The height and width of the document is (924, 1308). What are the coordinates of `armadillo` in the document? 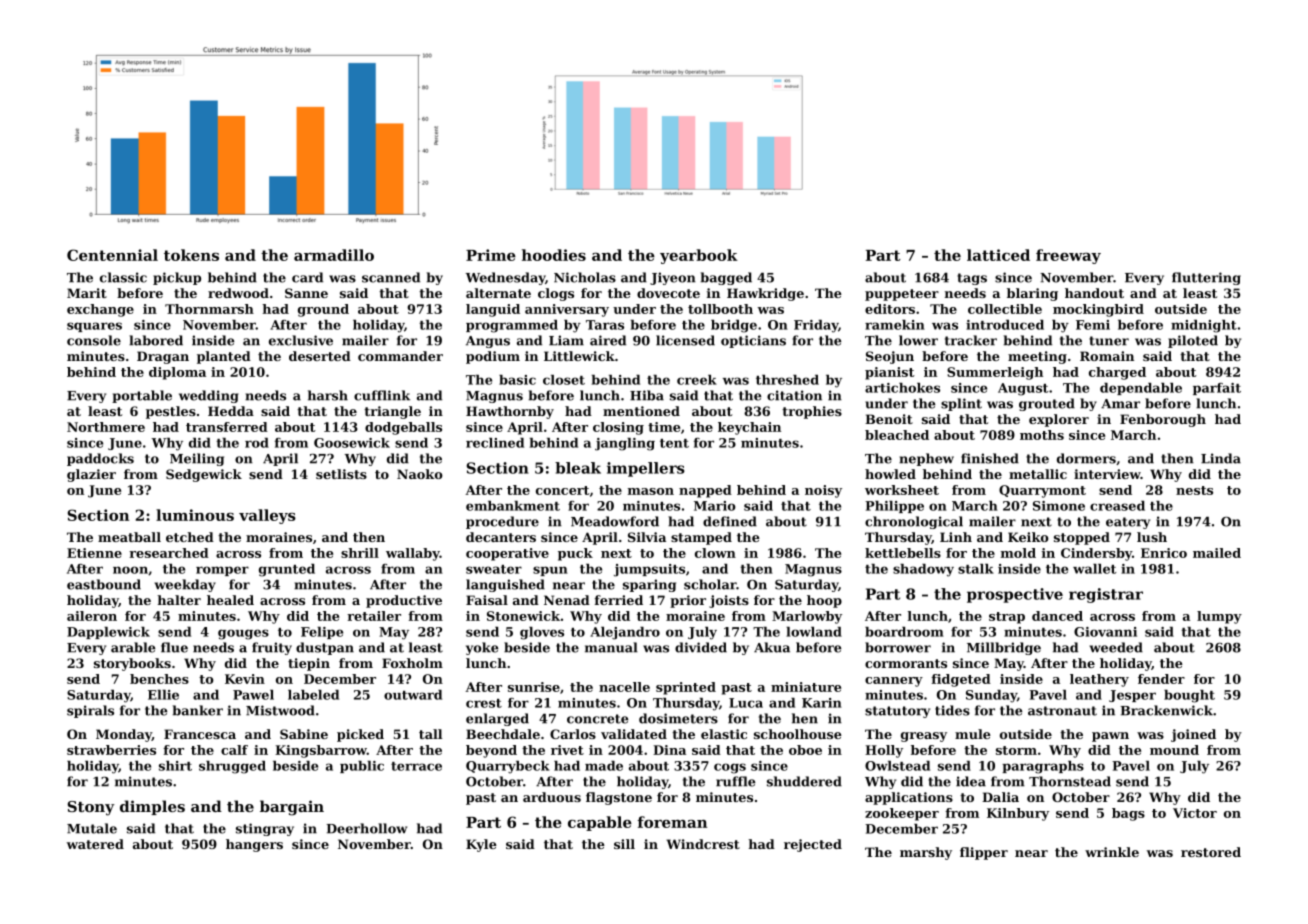 It's located at (334, 255).
